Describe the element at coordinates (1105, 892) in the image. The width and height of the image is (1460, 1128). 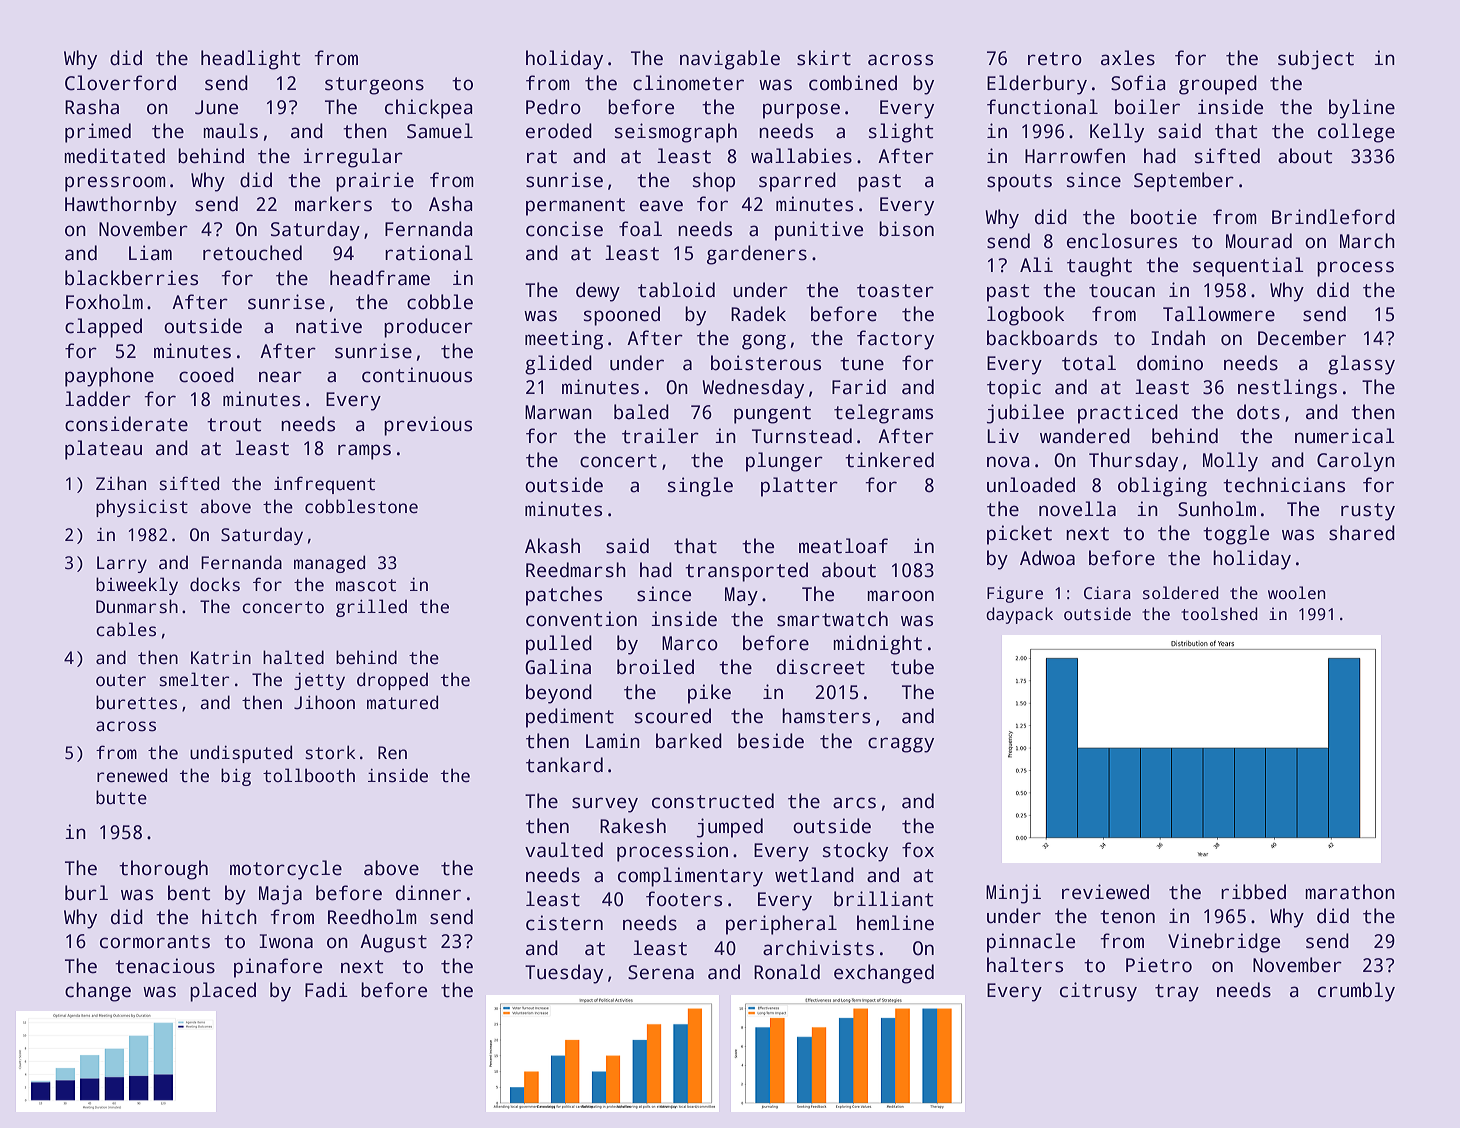
I see `reviewed` at that location.
